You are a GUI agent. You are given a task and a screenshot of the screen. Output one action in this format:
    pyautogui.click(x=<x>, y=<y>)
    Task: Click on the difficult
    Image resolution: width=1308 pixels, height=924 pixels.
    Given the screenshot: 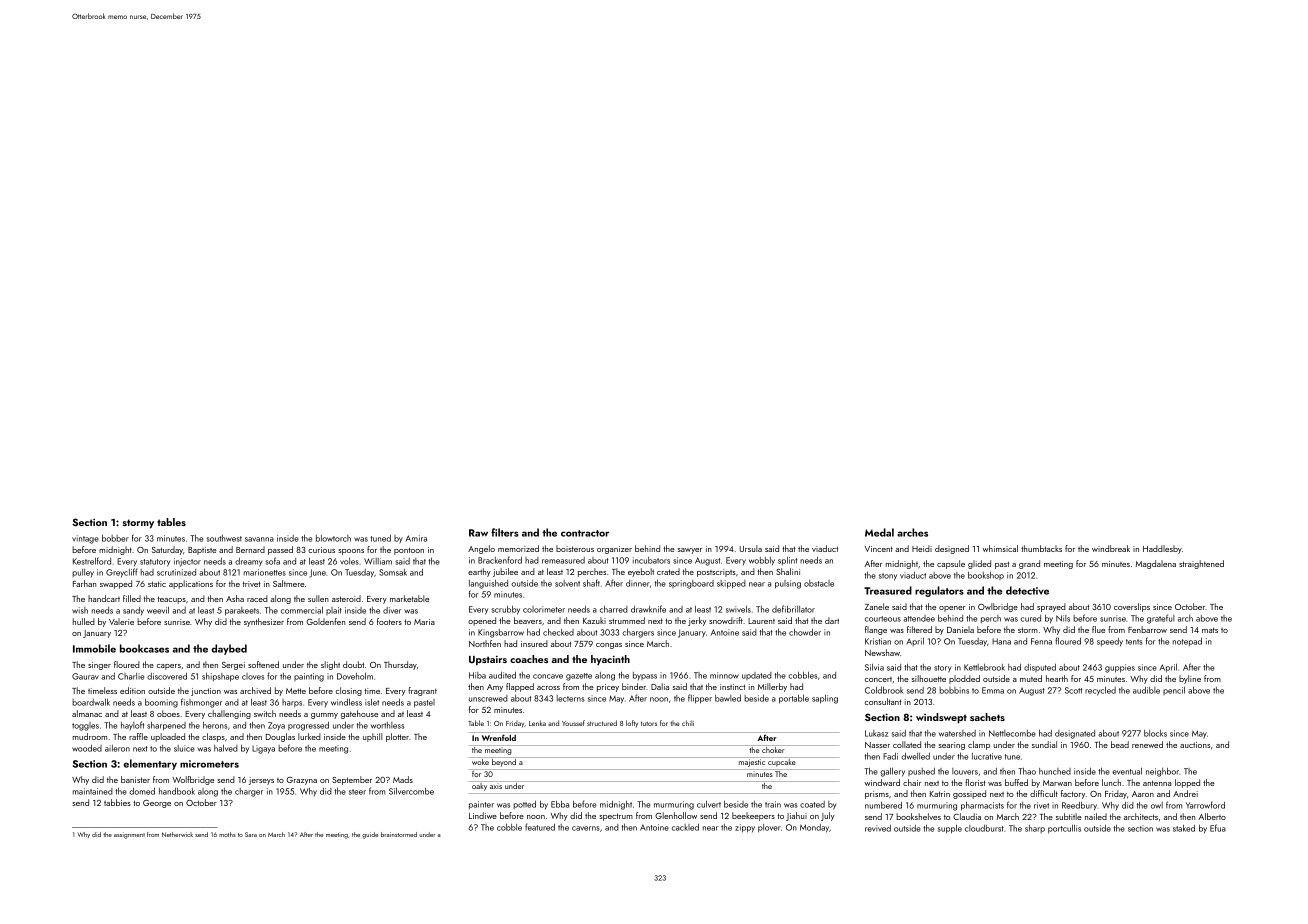 What is the action you would take?
    pyautogui.click(x=1044, y=793)
